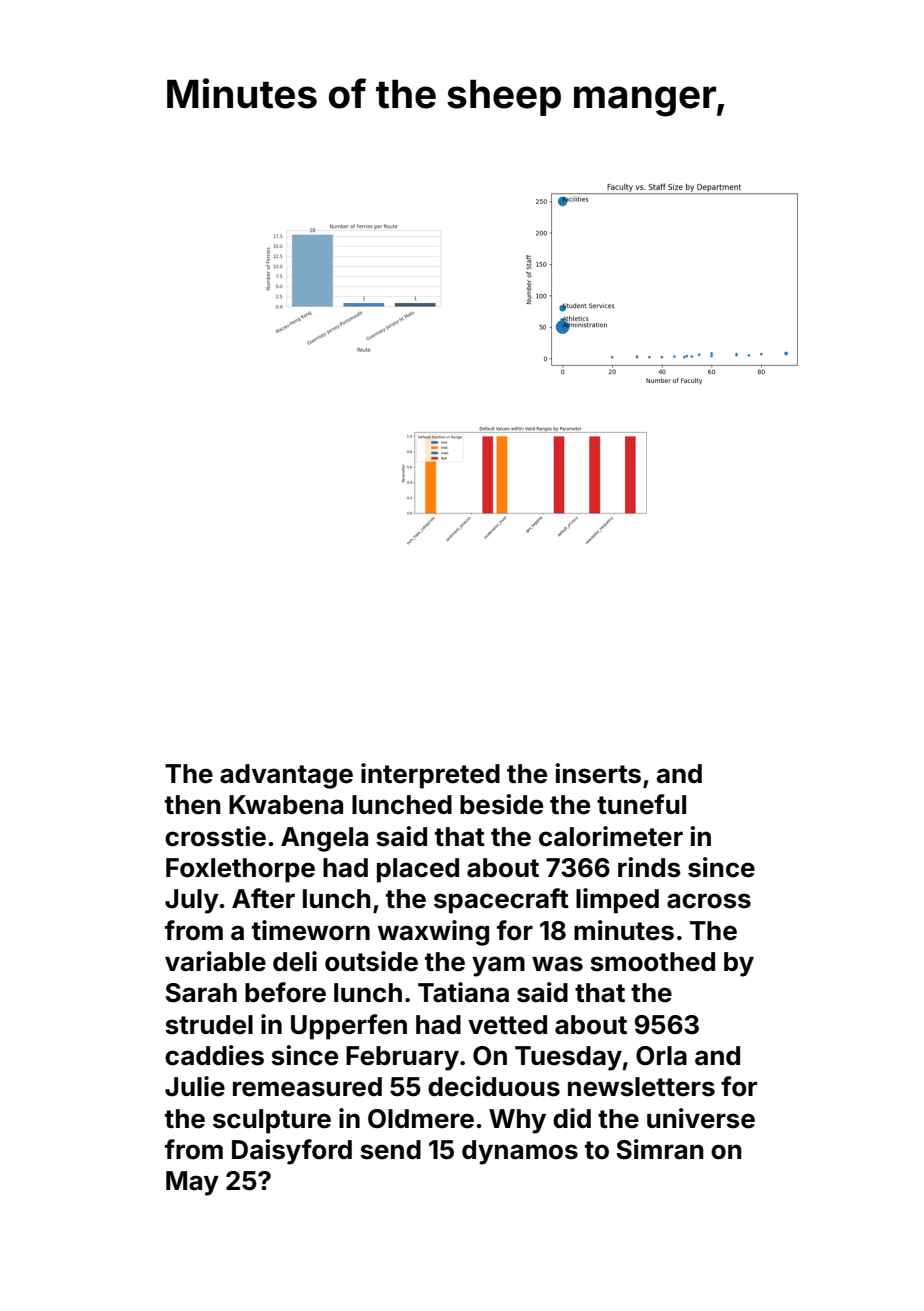  What do you see at coordinates (430, 776) in the image?
I see `interpreted` at bounding box center [430, 776].
